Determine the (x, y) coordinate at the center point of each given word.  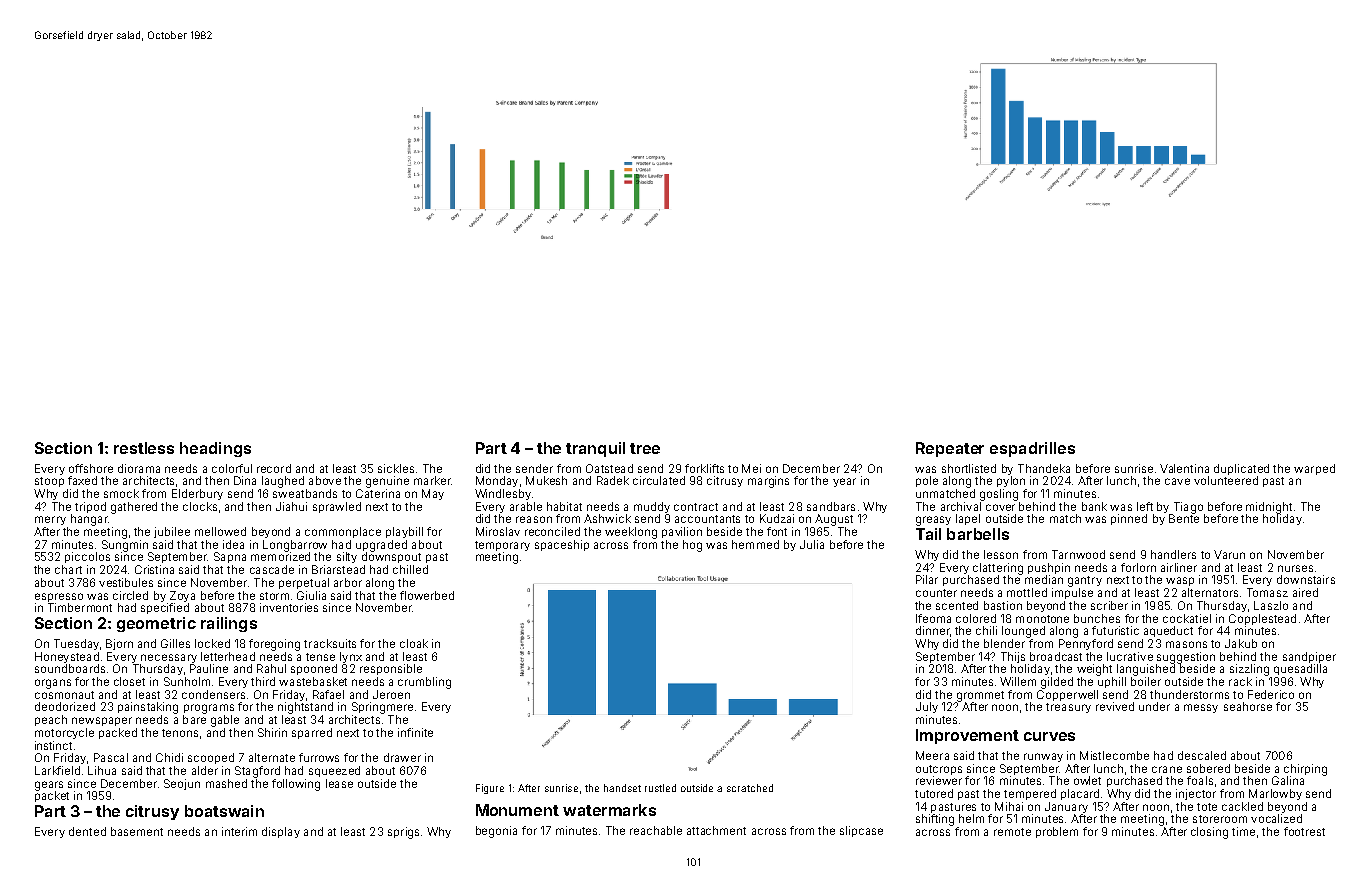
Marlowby (1275, 794)
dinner (933, 630)
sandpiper (1309, 657)
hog (692, 546)
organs (53, 684)
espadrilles (1032, 449)
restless (144, 448)
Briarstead (338, 569)
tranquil (595, 449)
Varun (1229, 554)
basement (137, 831)
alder (205, 770)
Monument (517, 810)
